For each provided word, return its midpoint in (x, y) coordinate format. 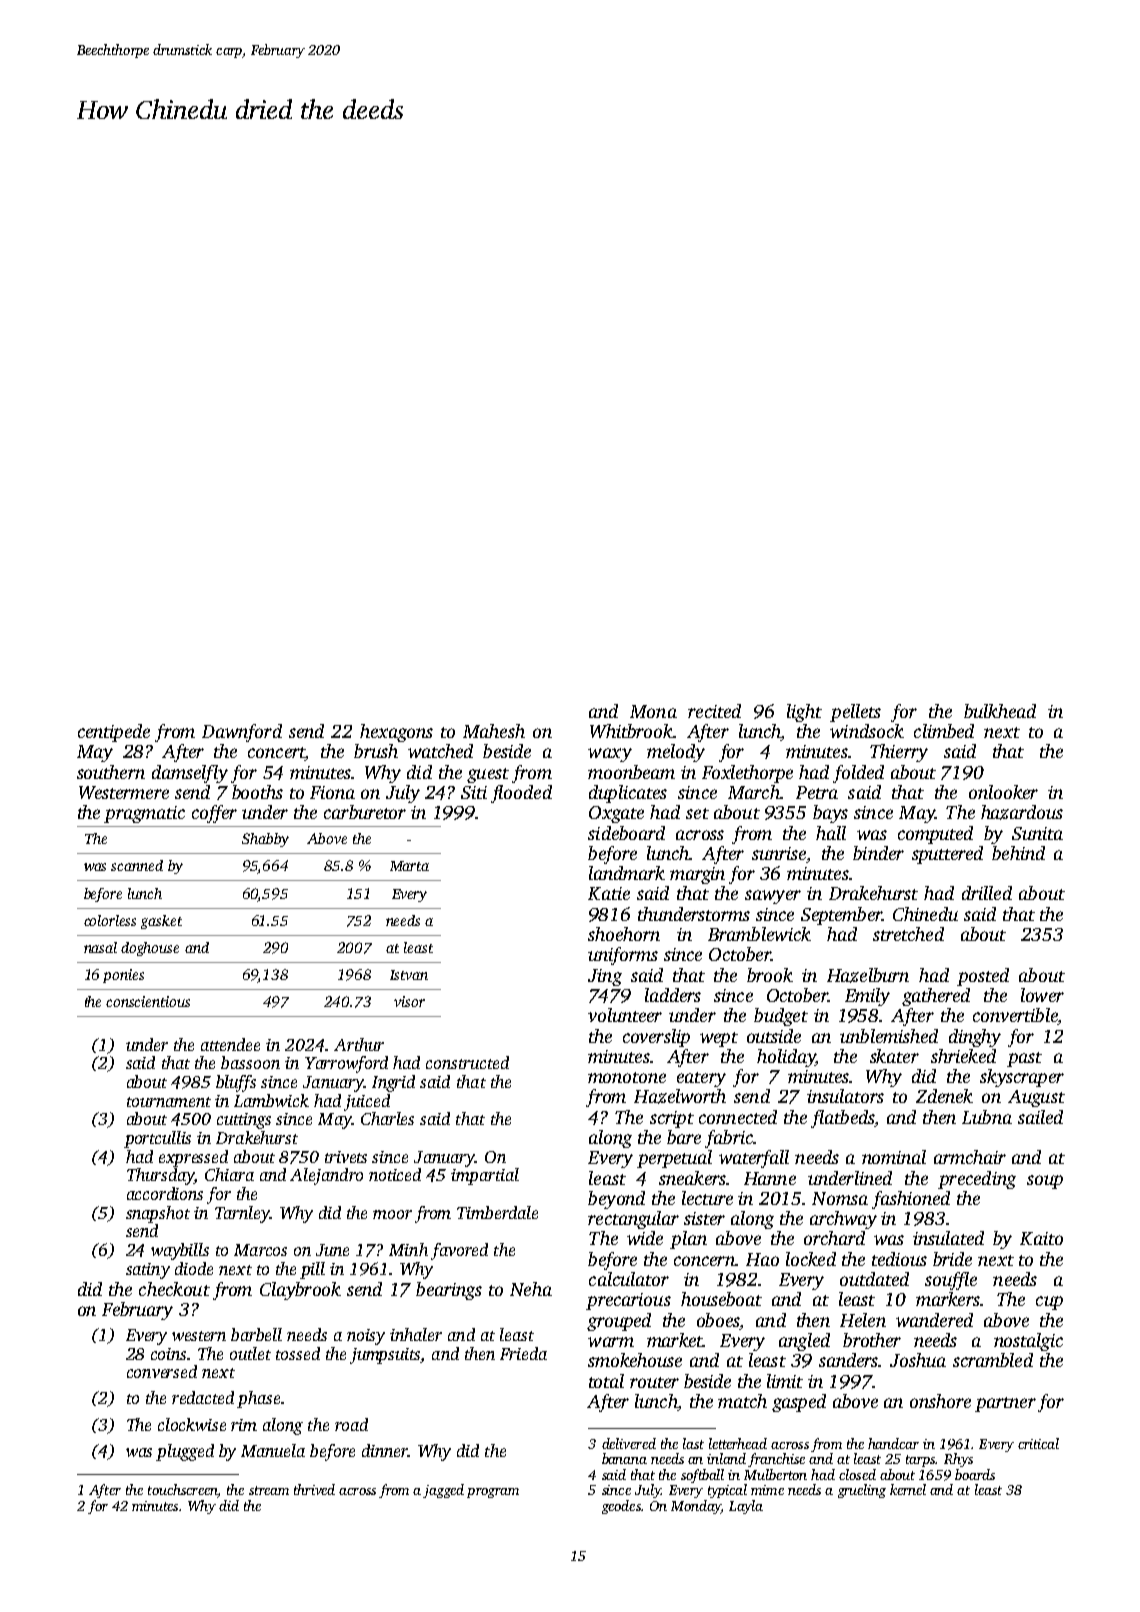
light (804, 713)
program (493, 1493)
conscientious (148, 1001)
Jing (605, 977)
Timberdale (497, 1212)
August (1036, 1098)
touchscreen (183, 1491)
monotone (627, 1077)
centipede (114, 733)
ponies (123, 976)
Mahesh (494, 731)
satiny (148, 1271)
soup (1045, 1182)
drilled (987, 893)
